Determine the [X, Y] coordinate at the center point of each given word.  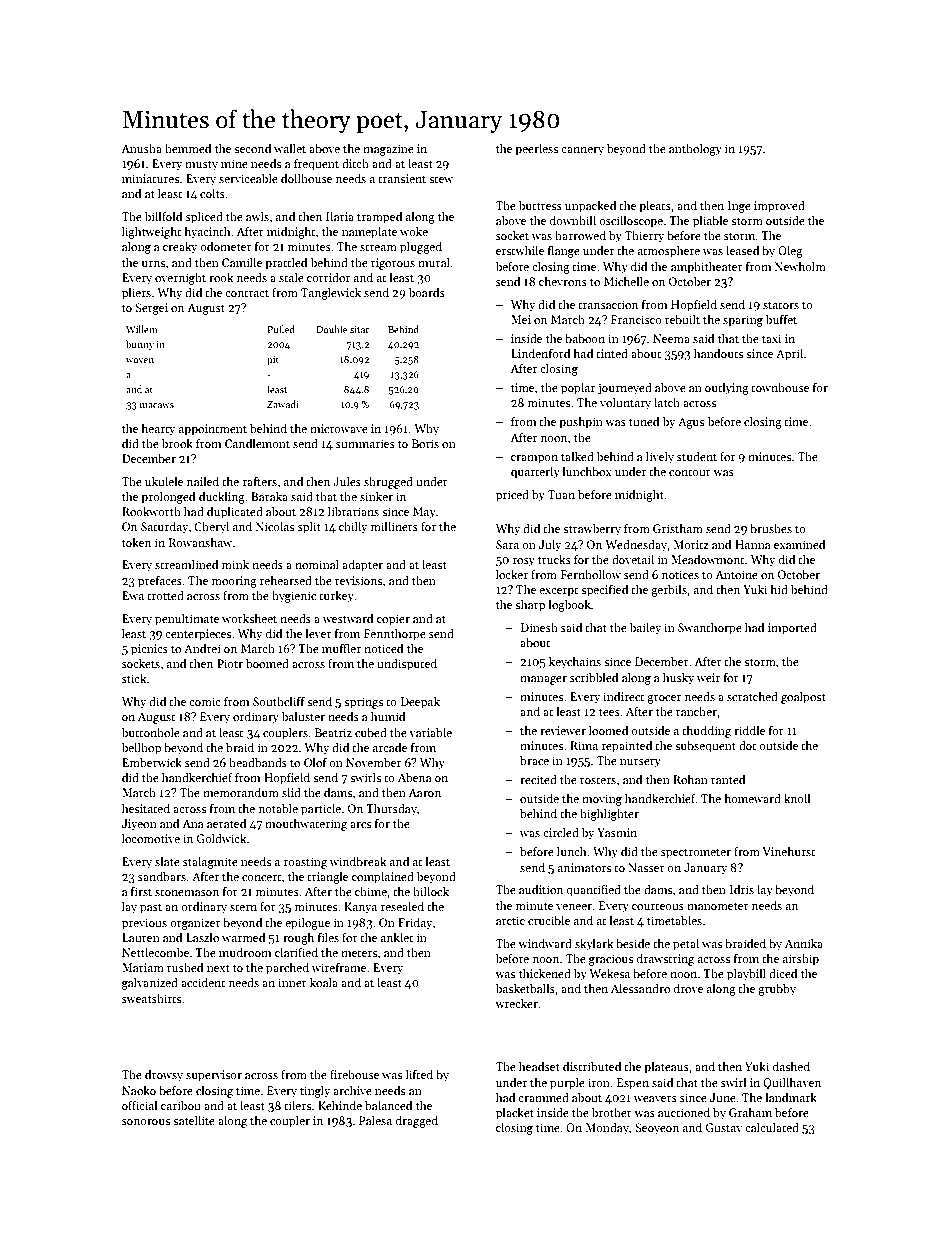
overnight [180, 279]
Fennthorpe [395, 634]
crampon [534, 459]
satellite [194, 1120]
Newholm [800, 266]
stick [134, 678]
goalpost [803, 697]
